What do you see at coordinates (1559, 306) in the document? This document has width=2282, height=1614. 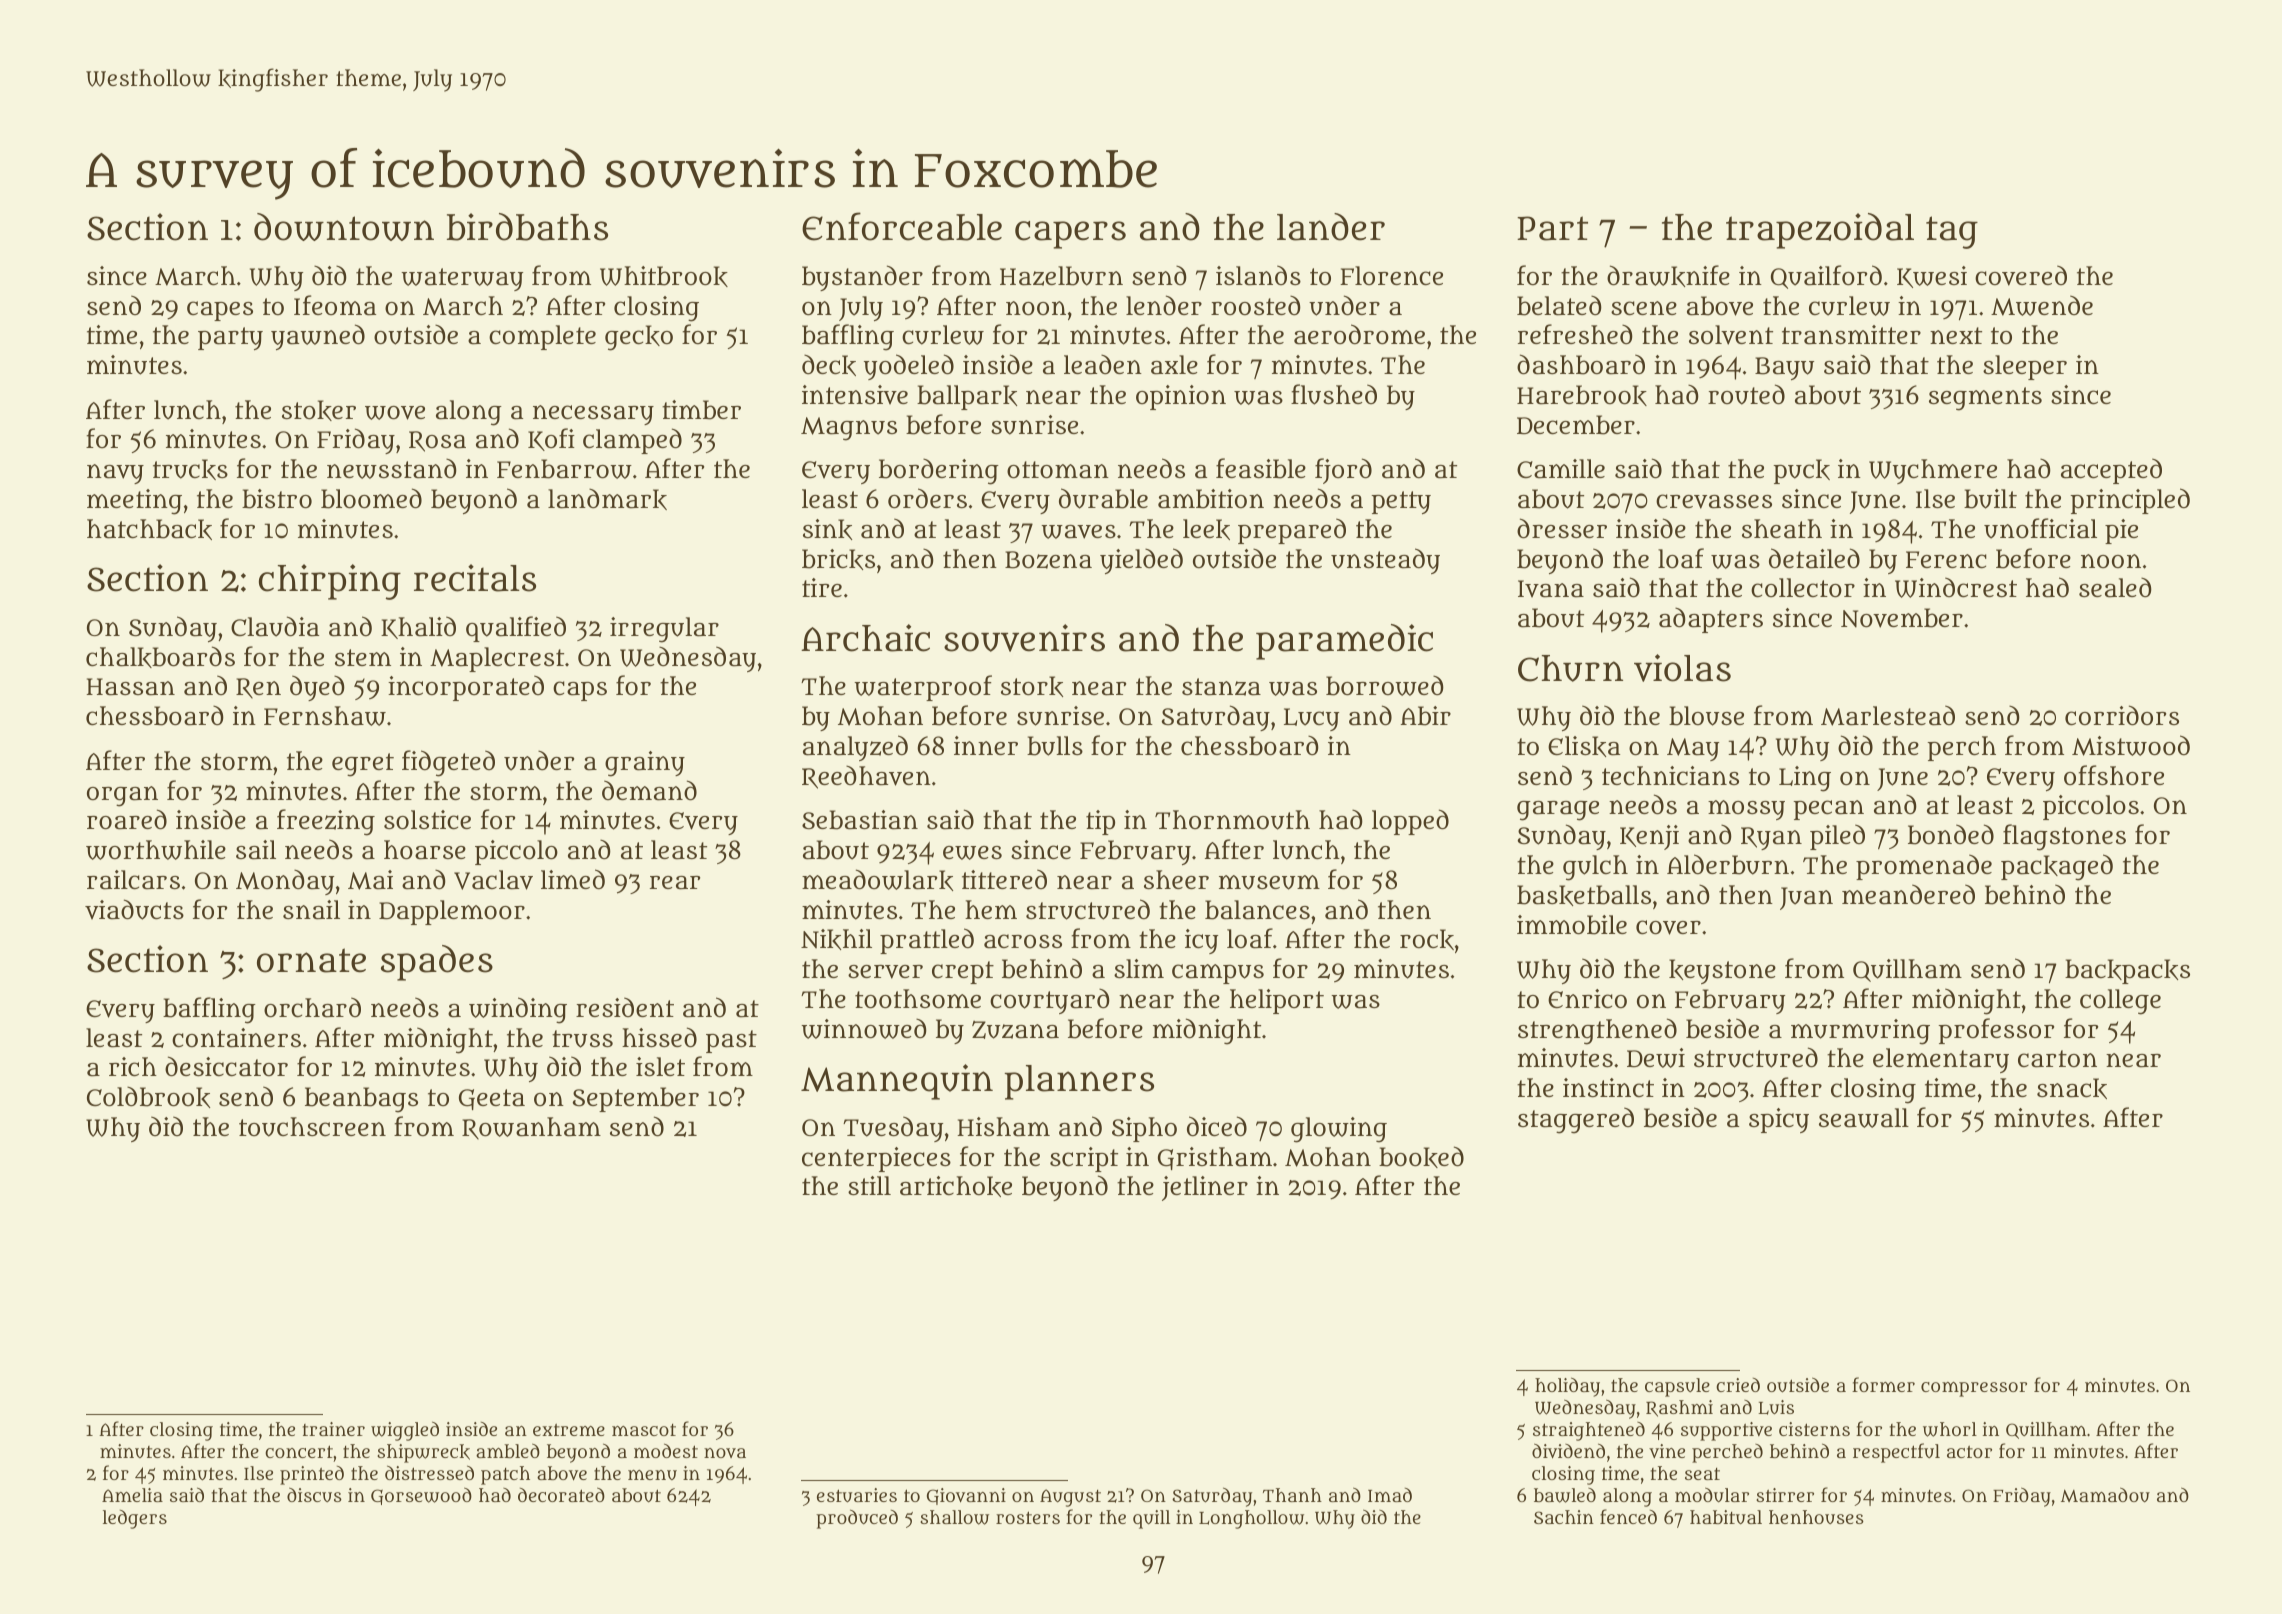 I see `belated` at bounding box center [1559, 306].
